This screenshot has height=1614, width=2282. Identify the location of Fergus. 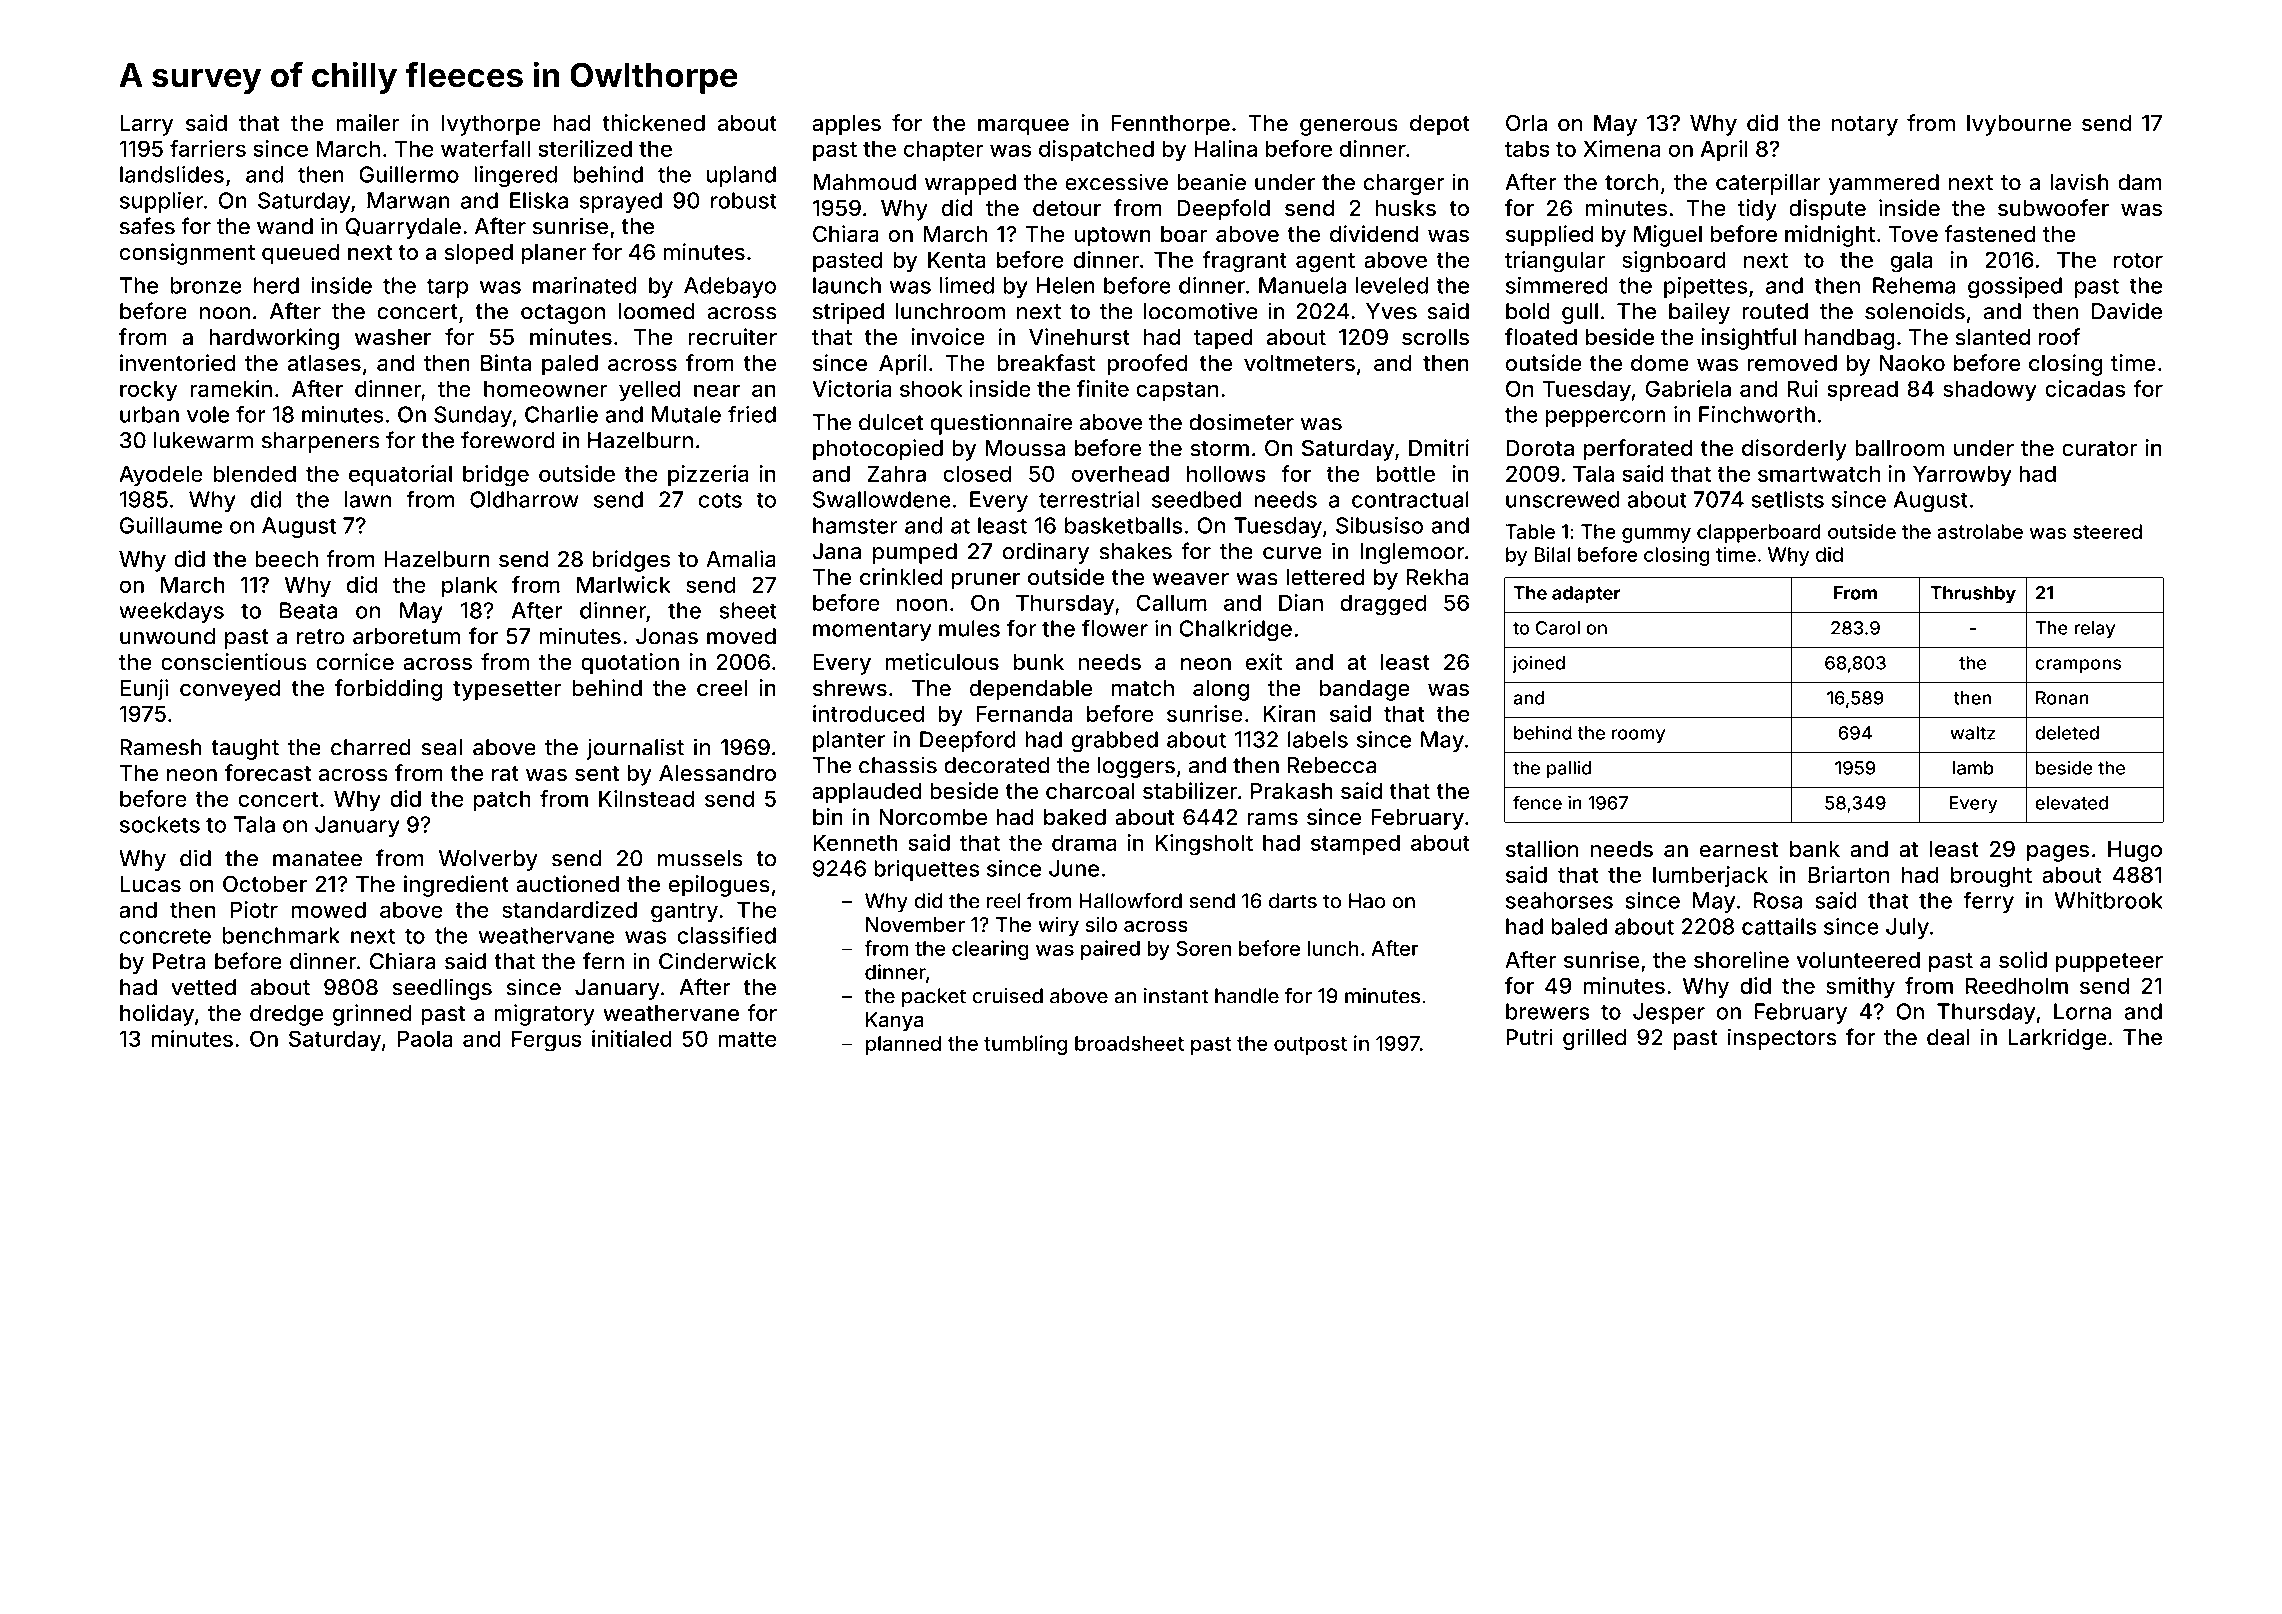
(547, 1041).
